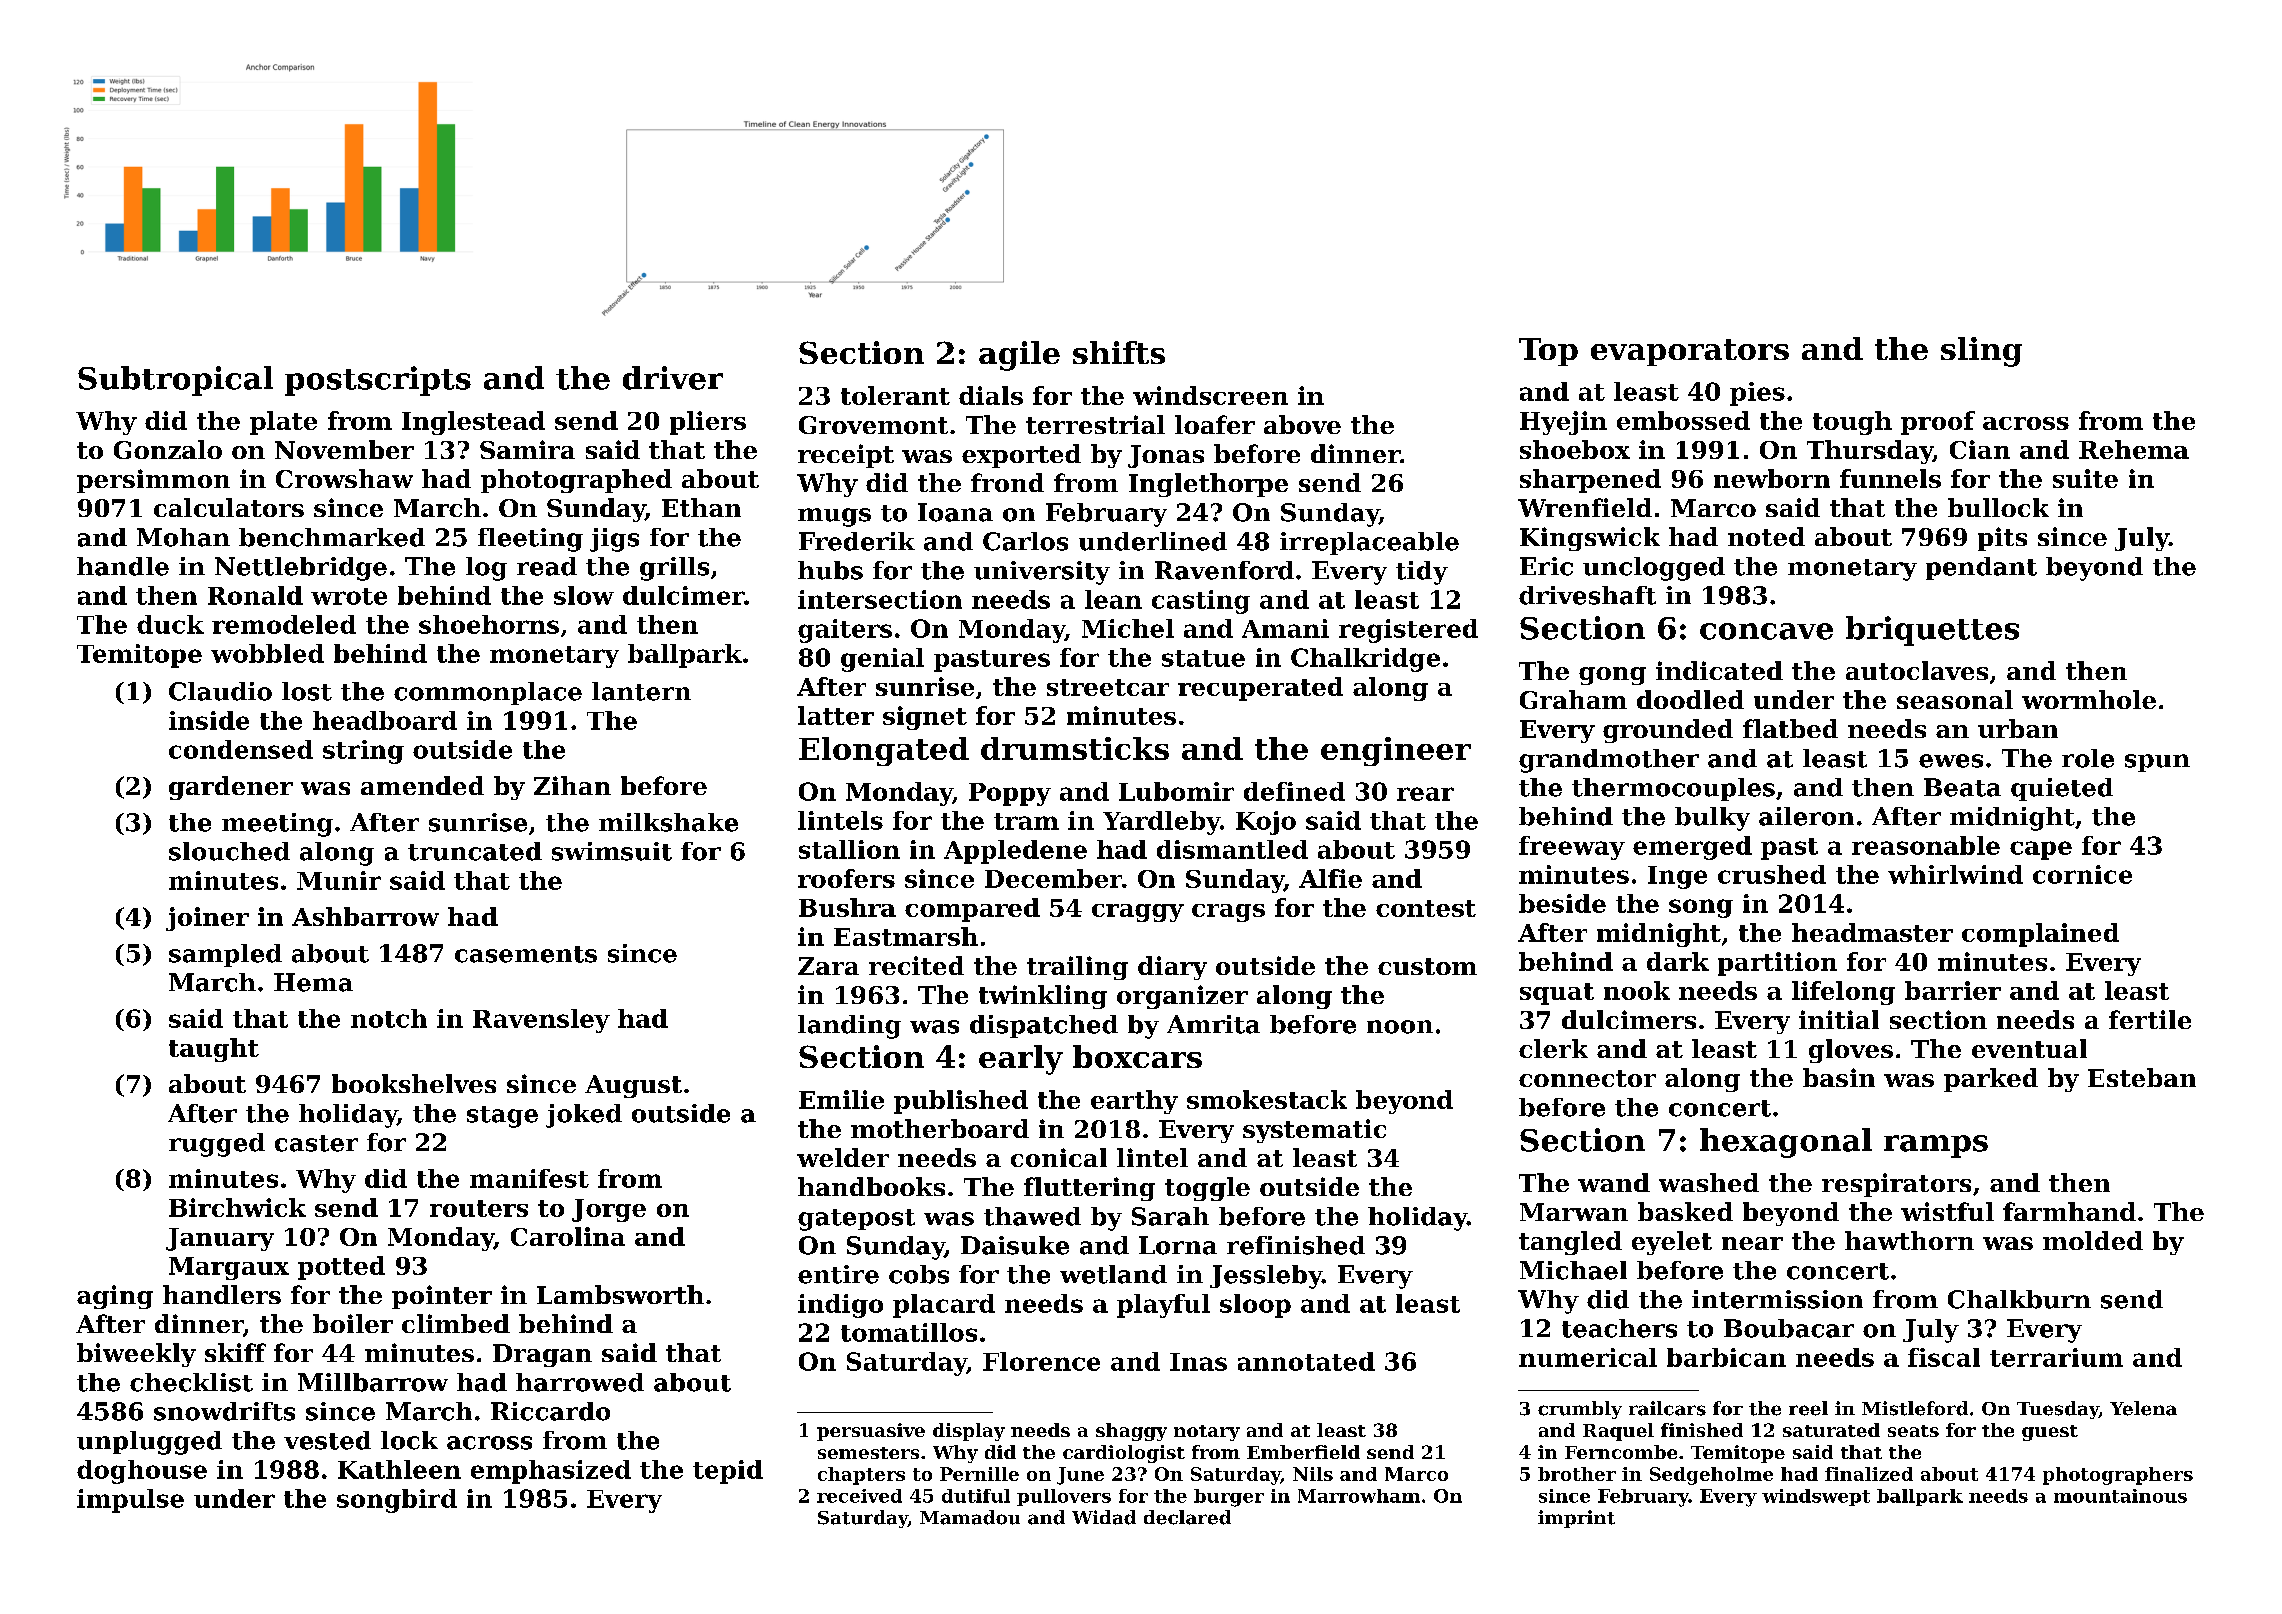 This page has height=1614, width=2282. What do you see at coordinates (1772, 478) in the page?
I see `newborn` at bounding box center [1772, 478].
